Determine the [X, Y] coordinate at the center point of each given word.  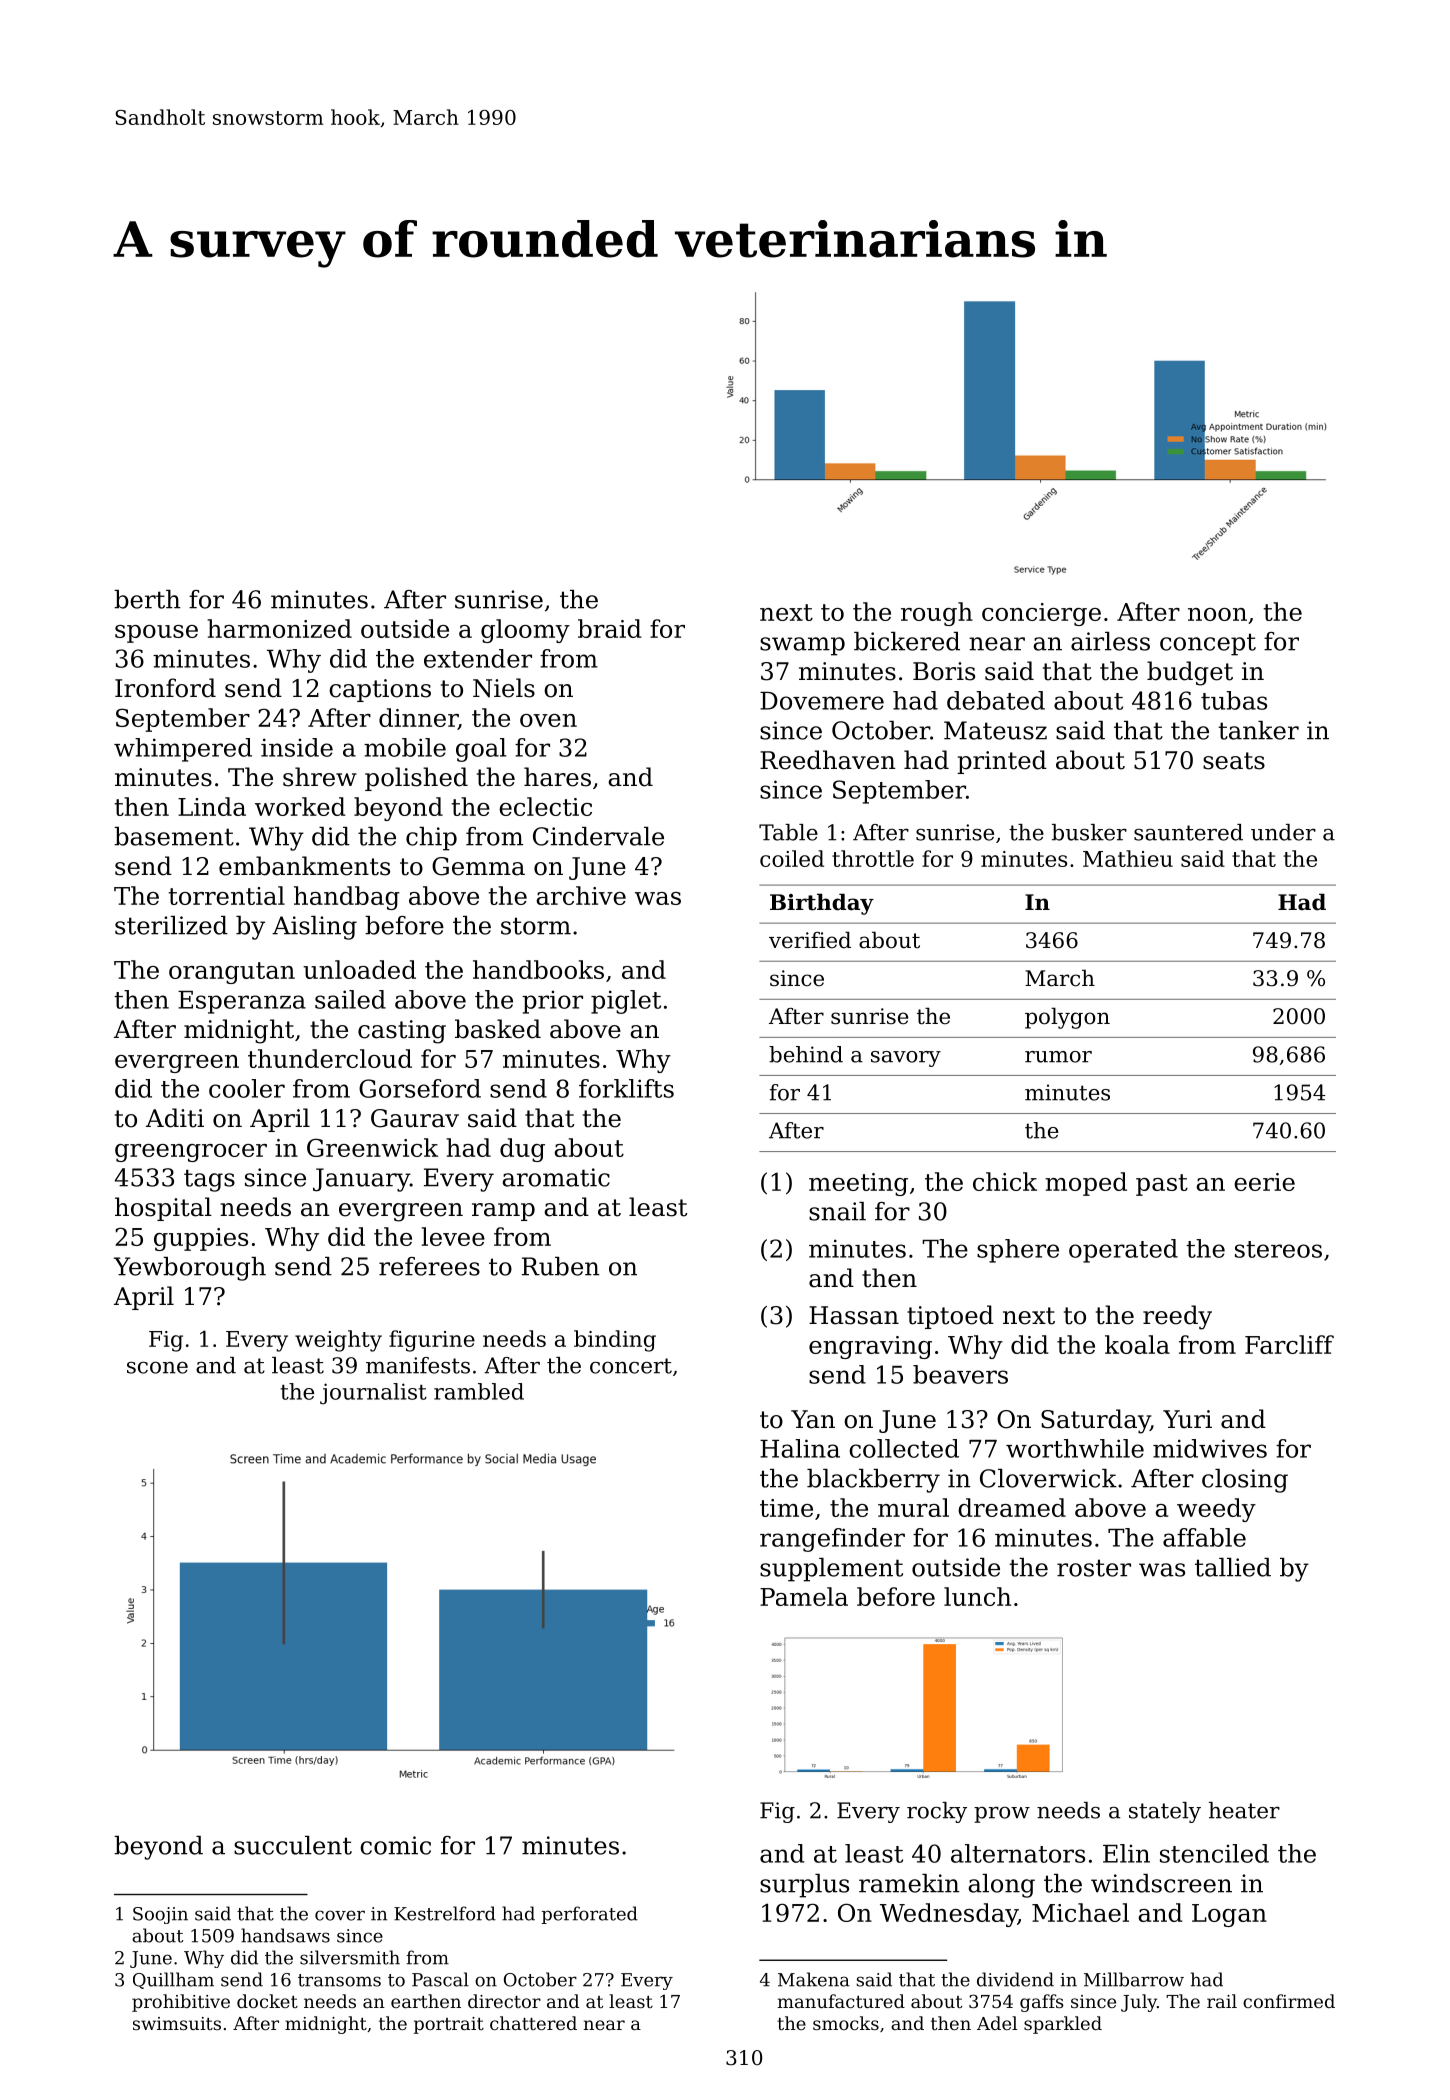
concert [631, 1366]
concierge [1041, 614]
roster [1094, 1568]
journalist [373, 1394]
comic [395, 1845]
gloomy [525, 631]
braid [610, 628]
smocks [846, 2023]
